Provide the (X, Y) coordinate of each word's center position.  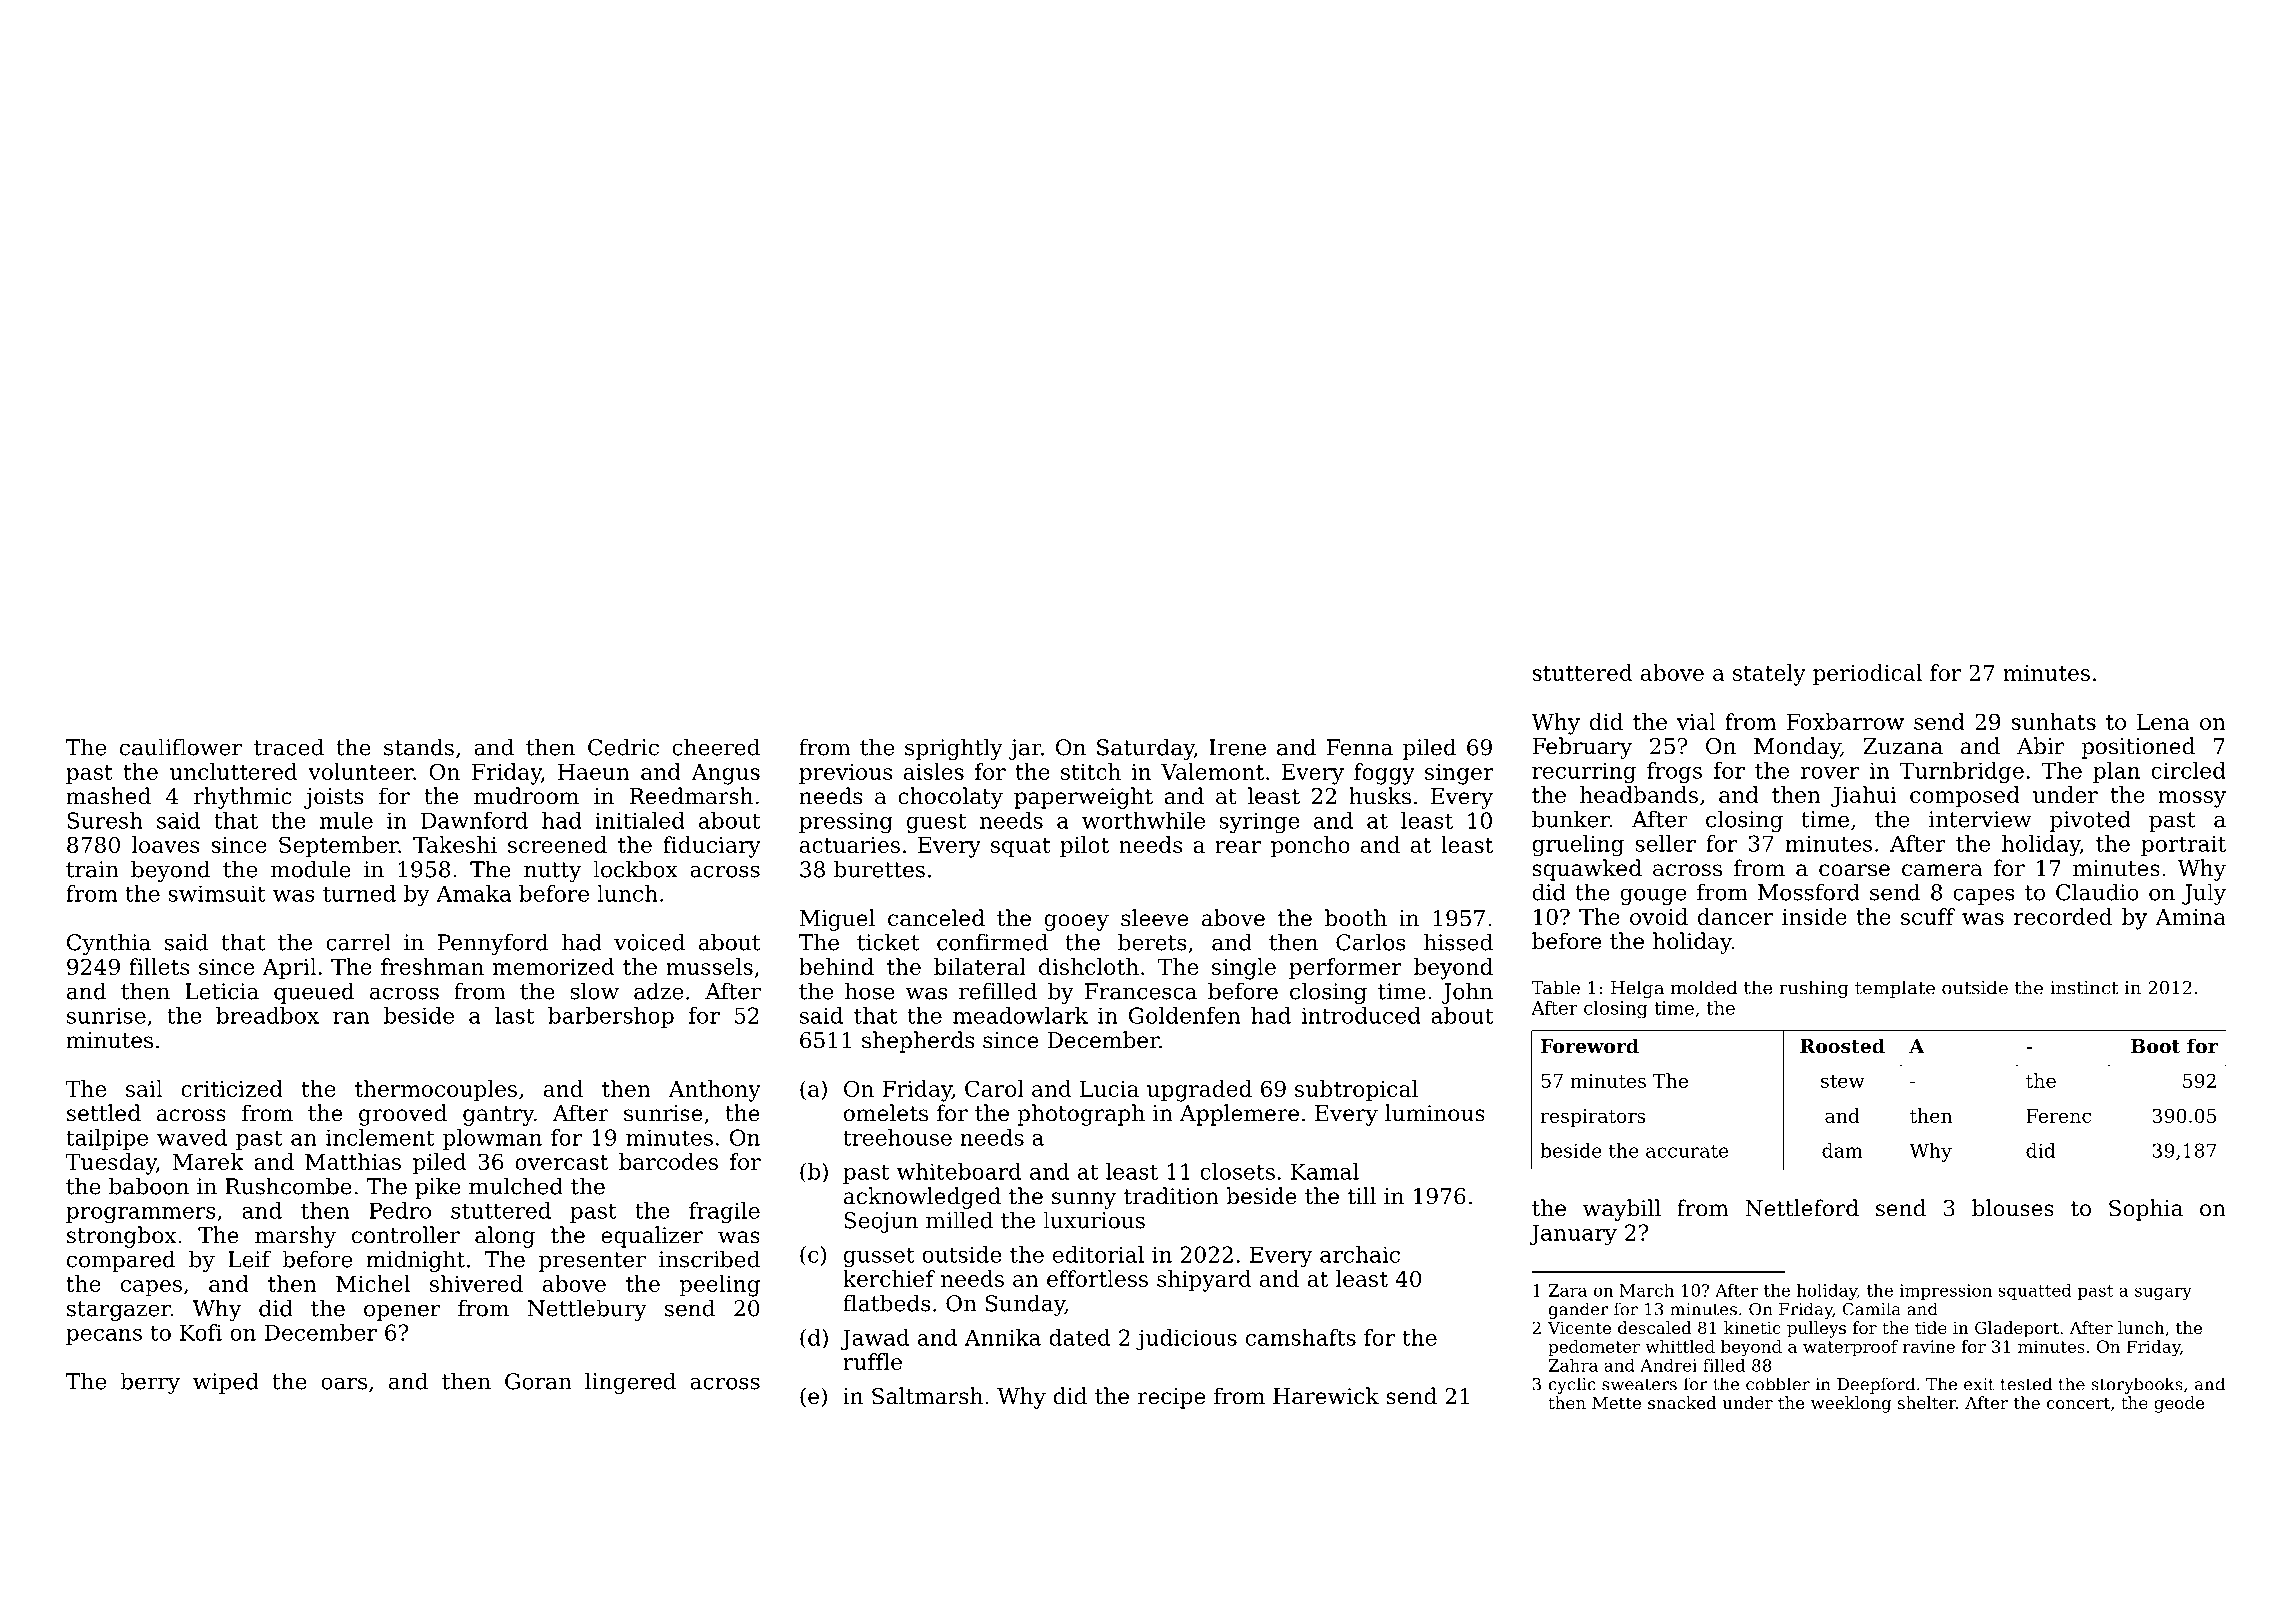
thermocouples (436, 1091)
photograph (1081, 1115)
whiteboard (959, 1171)
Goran (538, 1381)
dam (1842, 1150)
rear (1238, 847)
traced (289, 747)
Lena (2163, 722)
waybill (1622, 1210)
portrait (2183, 845)
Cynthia (109, 944)
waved (192, 1137)
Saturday (1146, 749)
